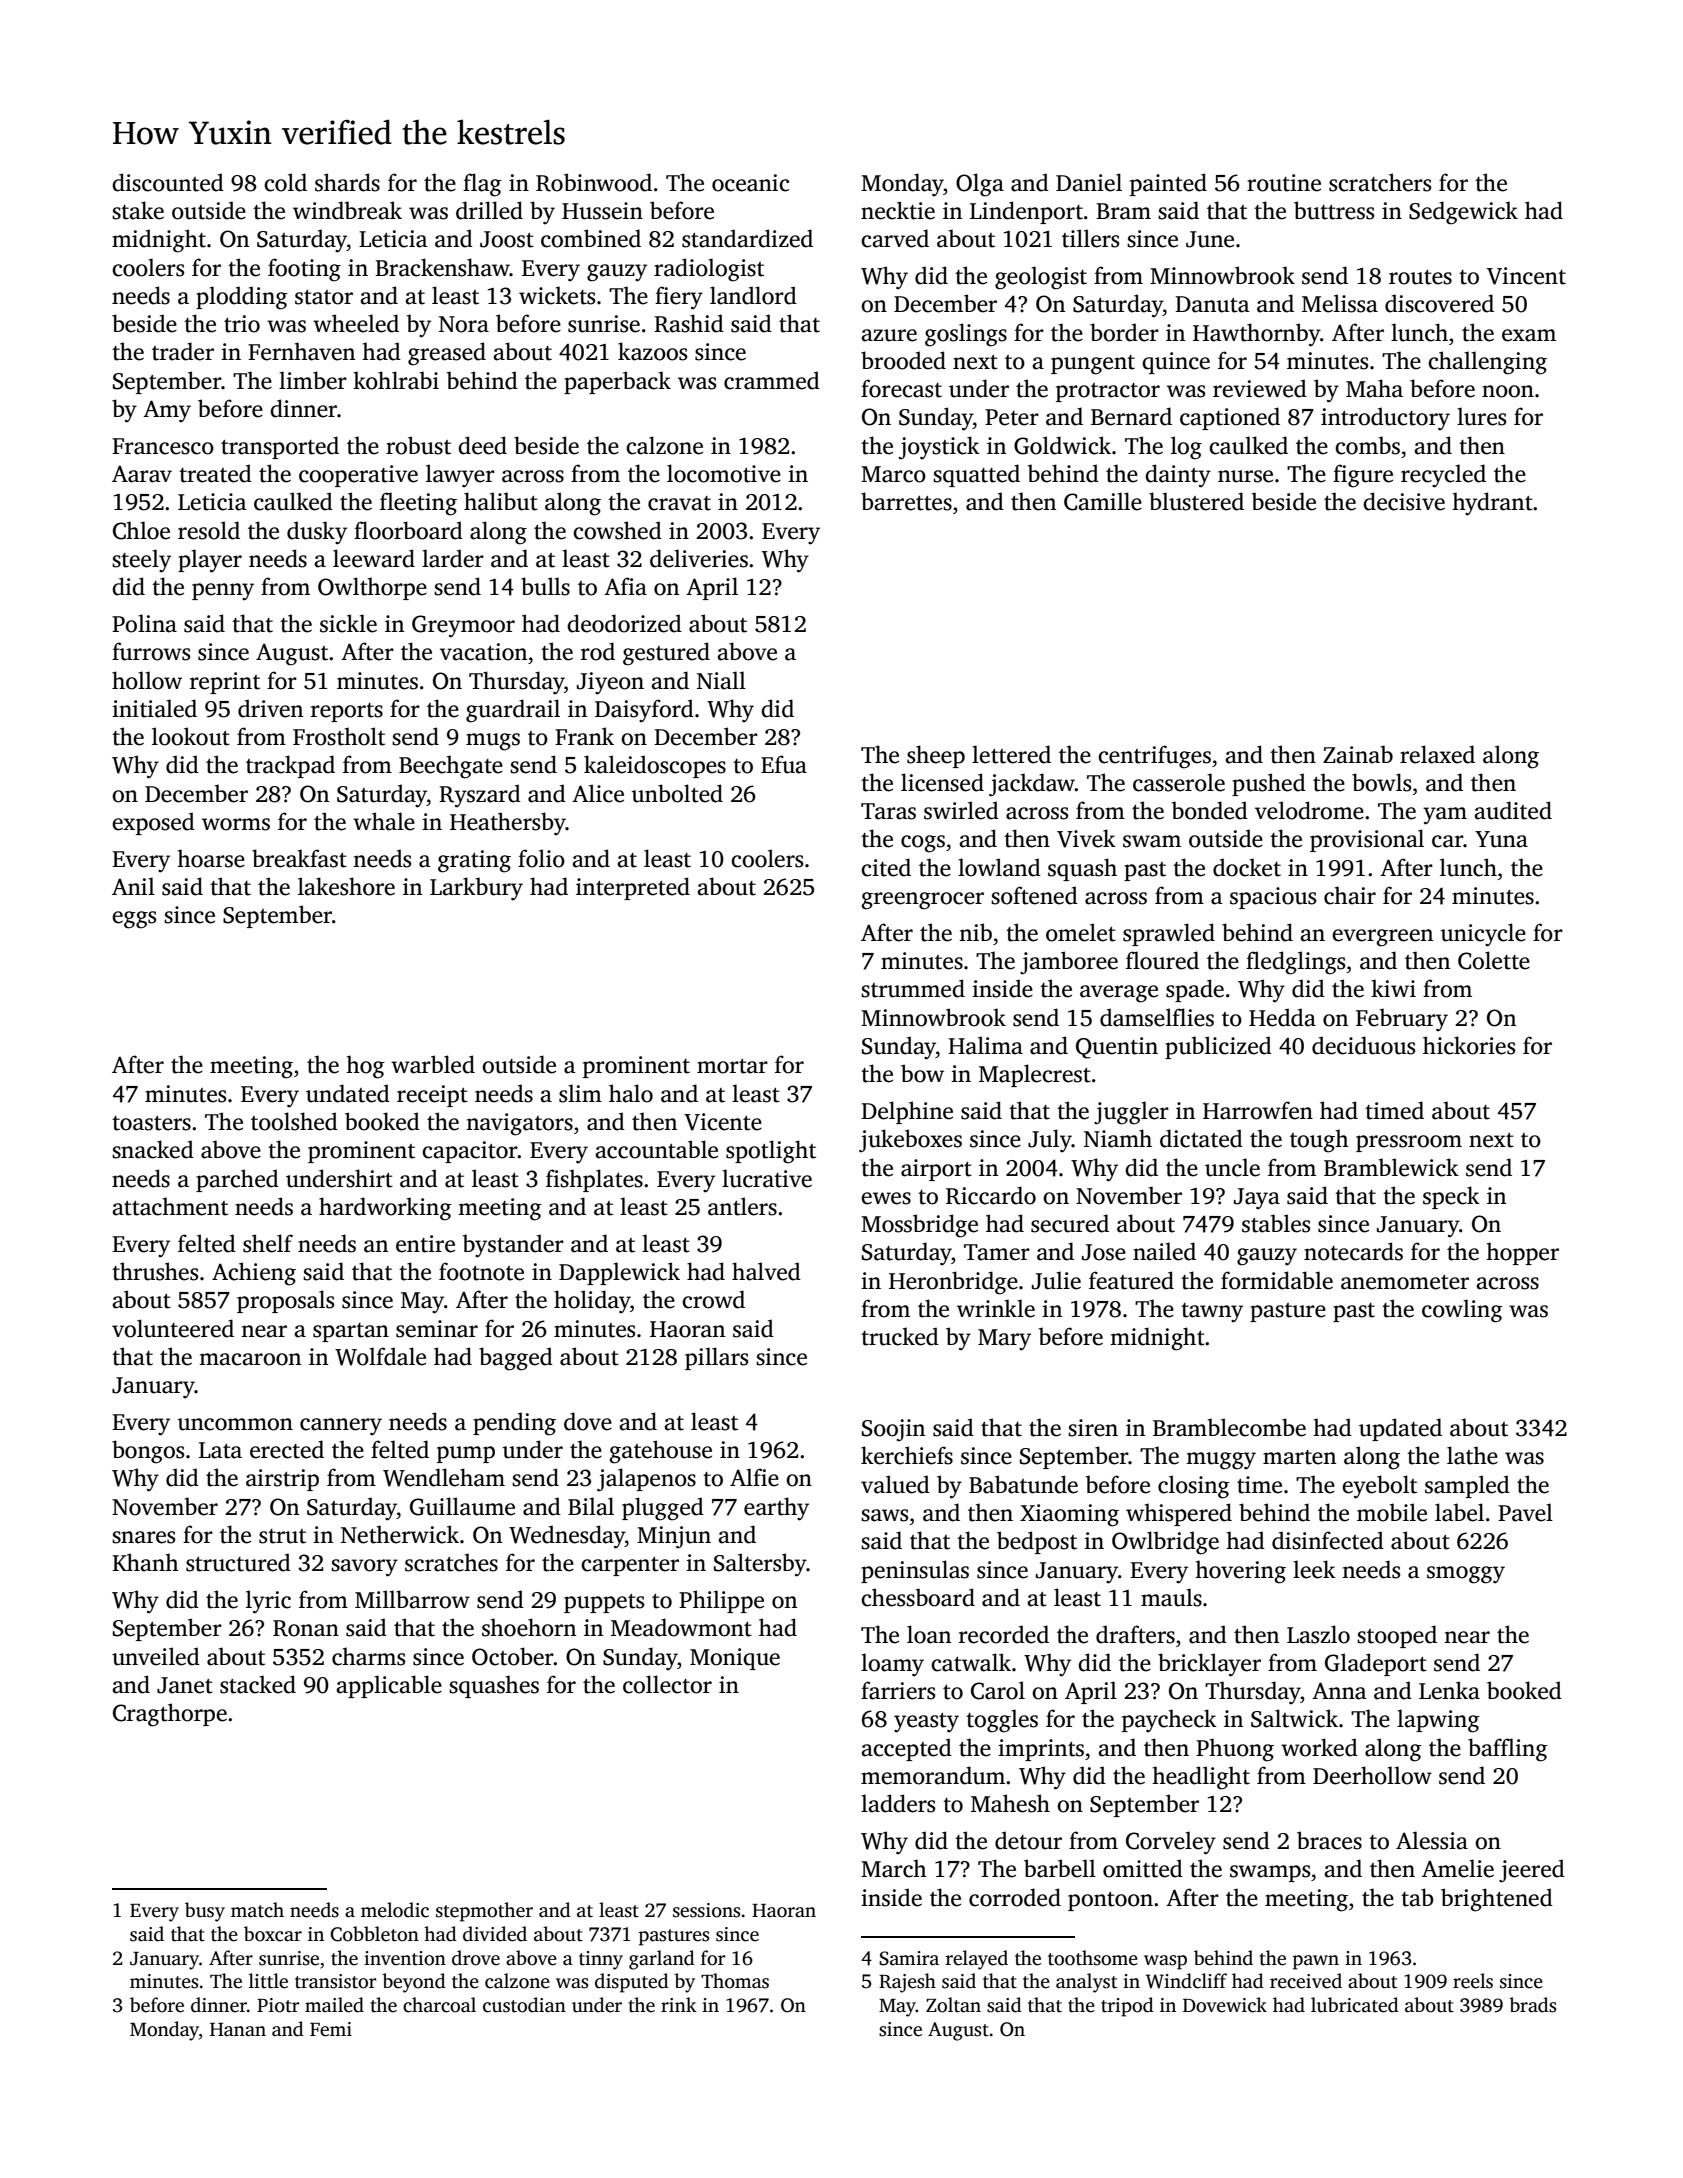 The height and width of the document is (2178, 1683). Describe the element at coordinates (205, 1912) in the document. I see `busy` at that location.
